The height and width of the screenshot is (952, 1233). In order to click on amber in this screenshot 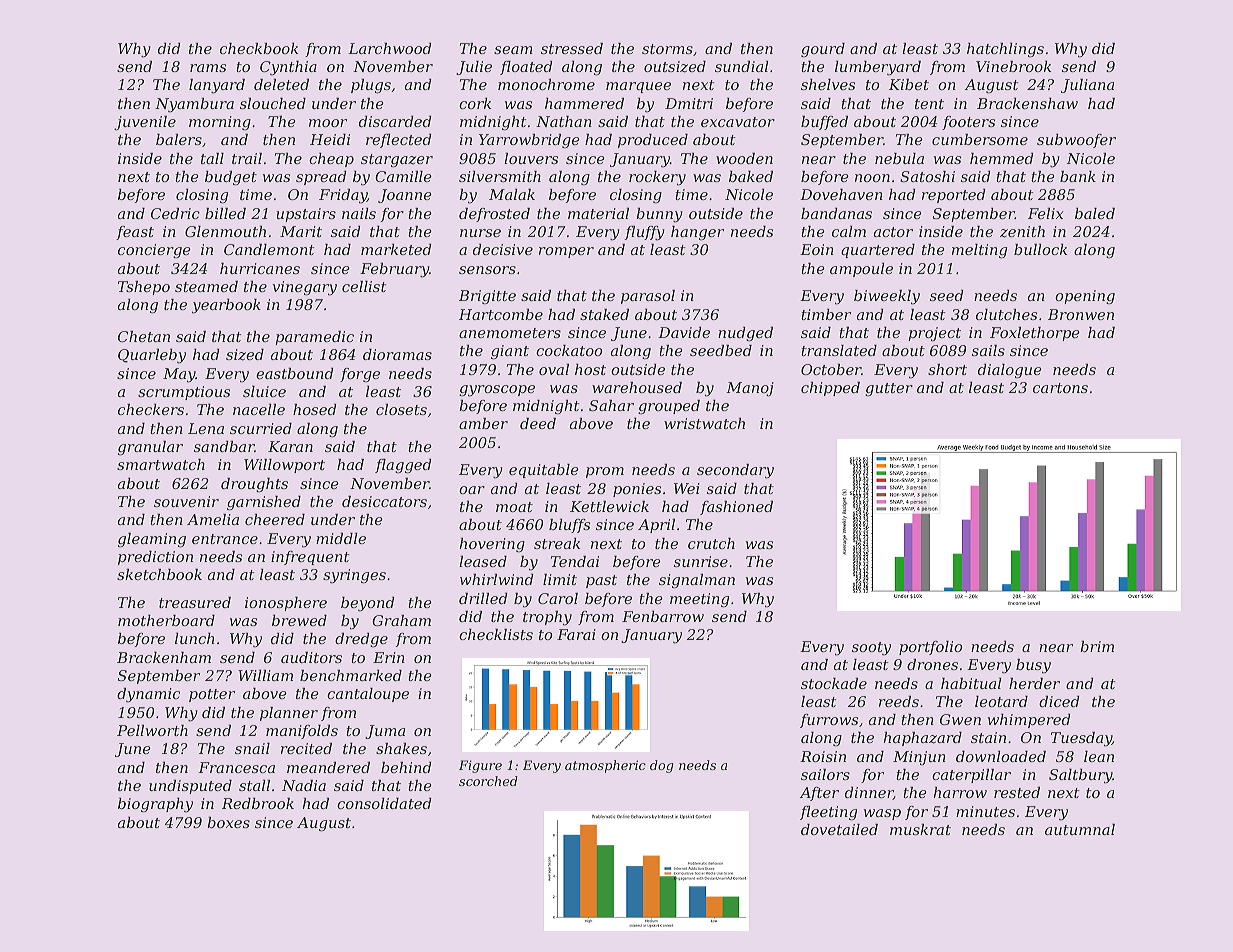, I will do `click(483, 423)`.
